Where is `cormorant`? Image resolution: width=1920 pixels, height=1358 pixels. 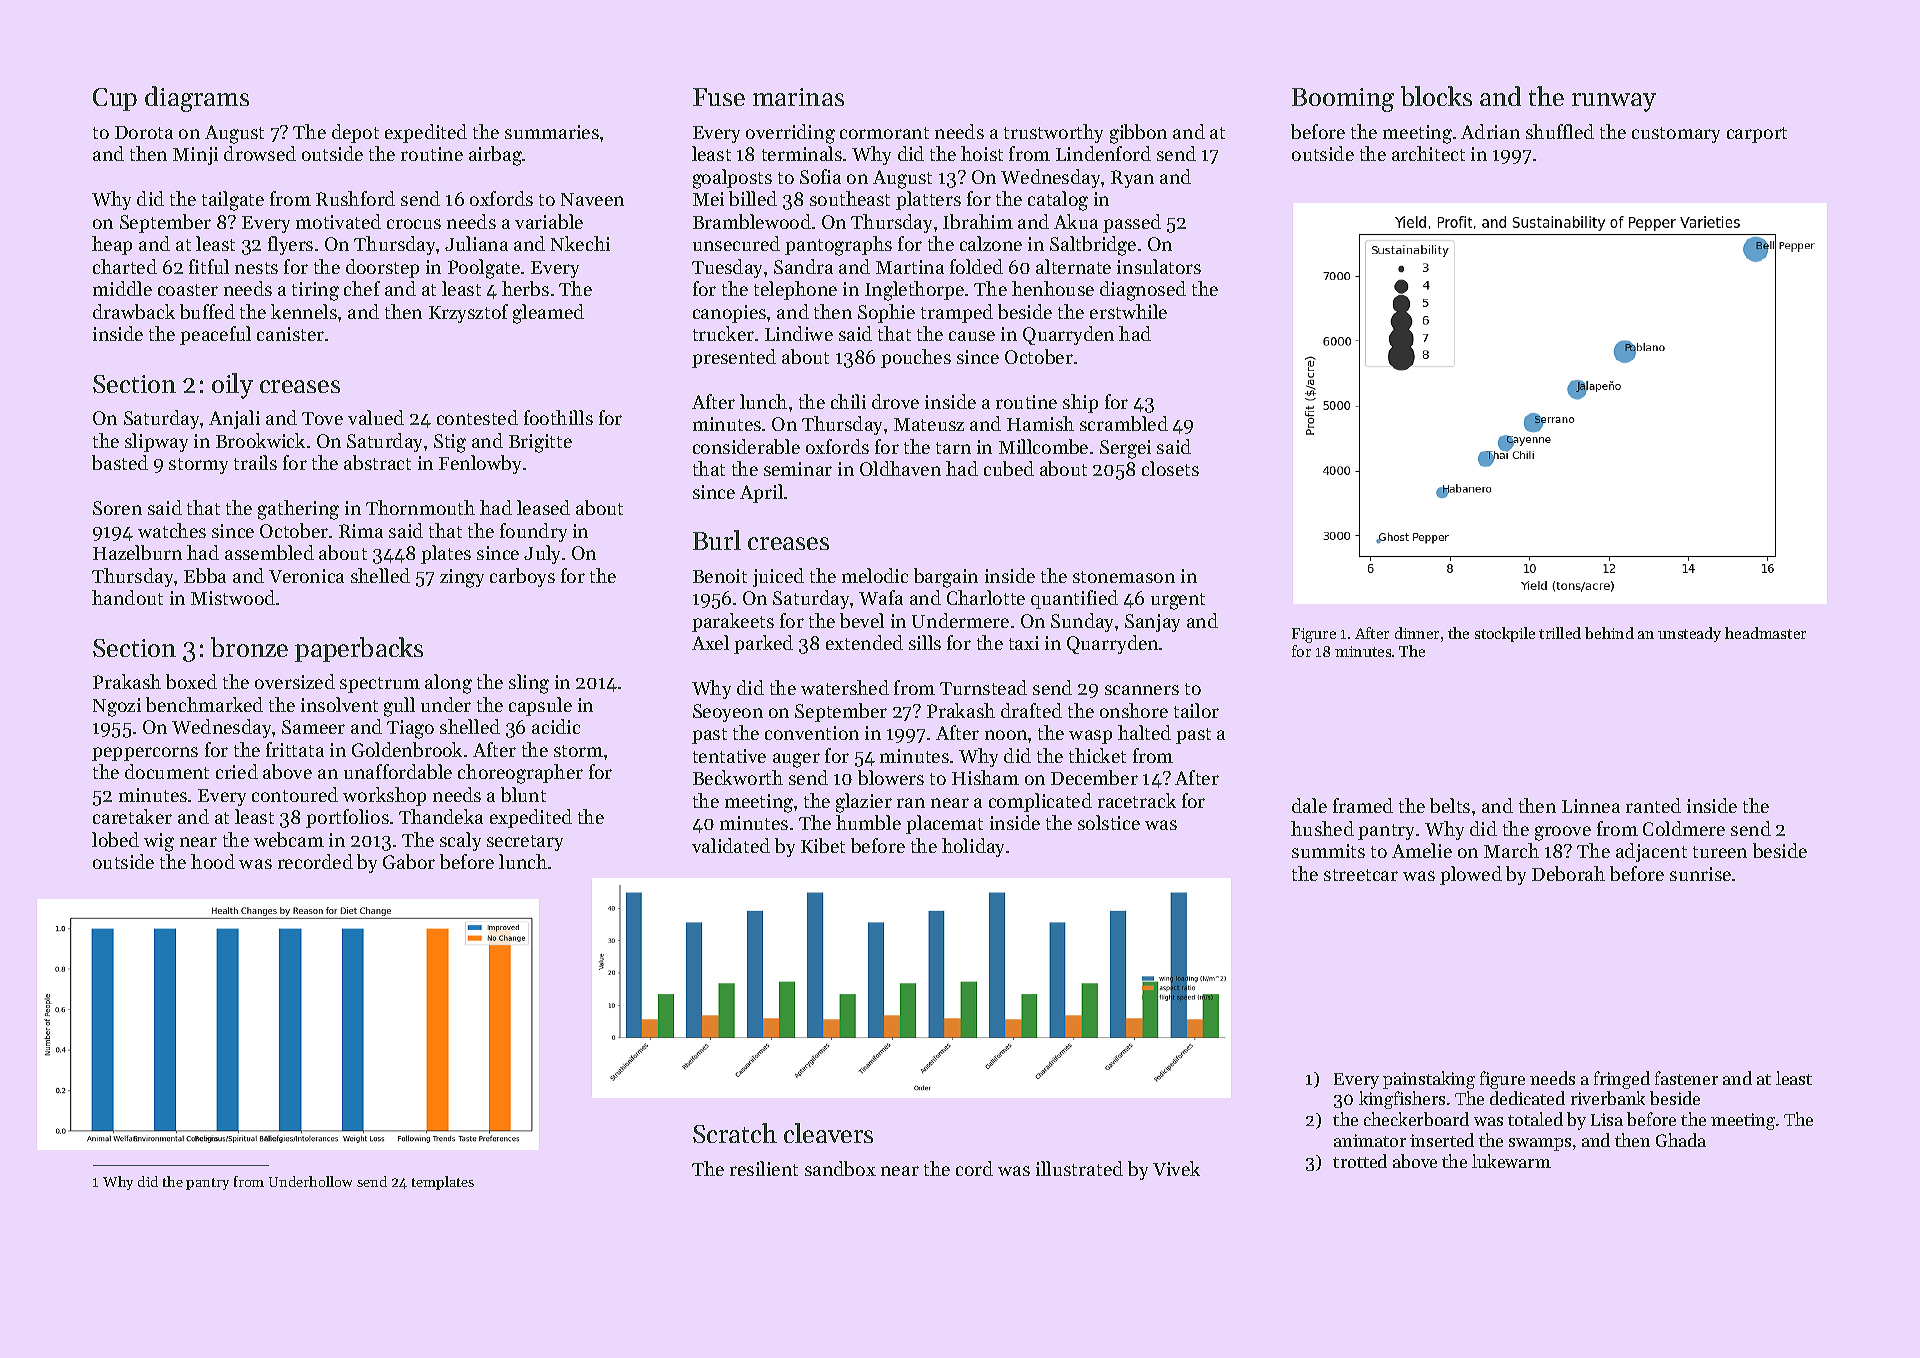
cormorant is located at coordinates (884, 133).
